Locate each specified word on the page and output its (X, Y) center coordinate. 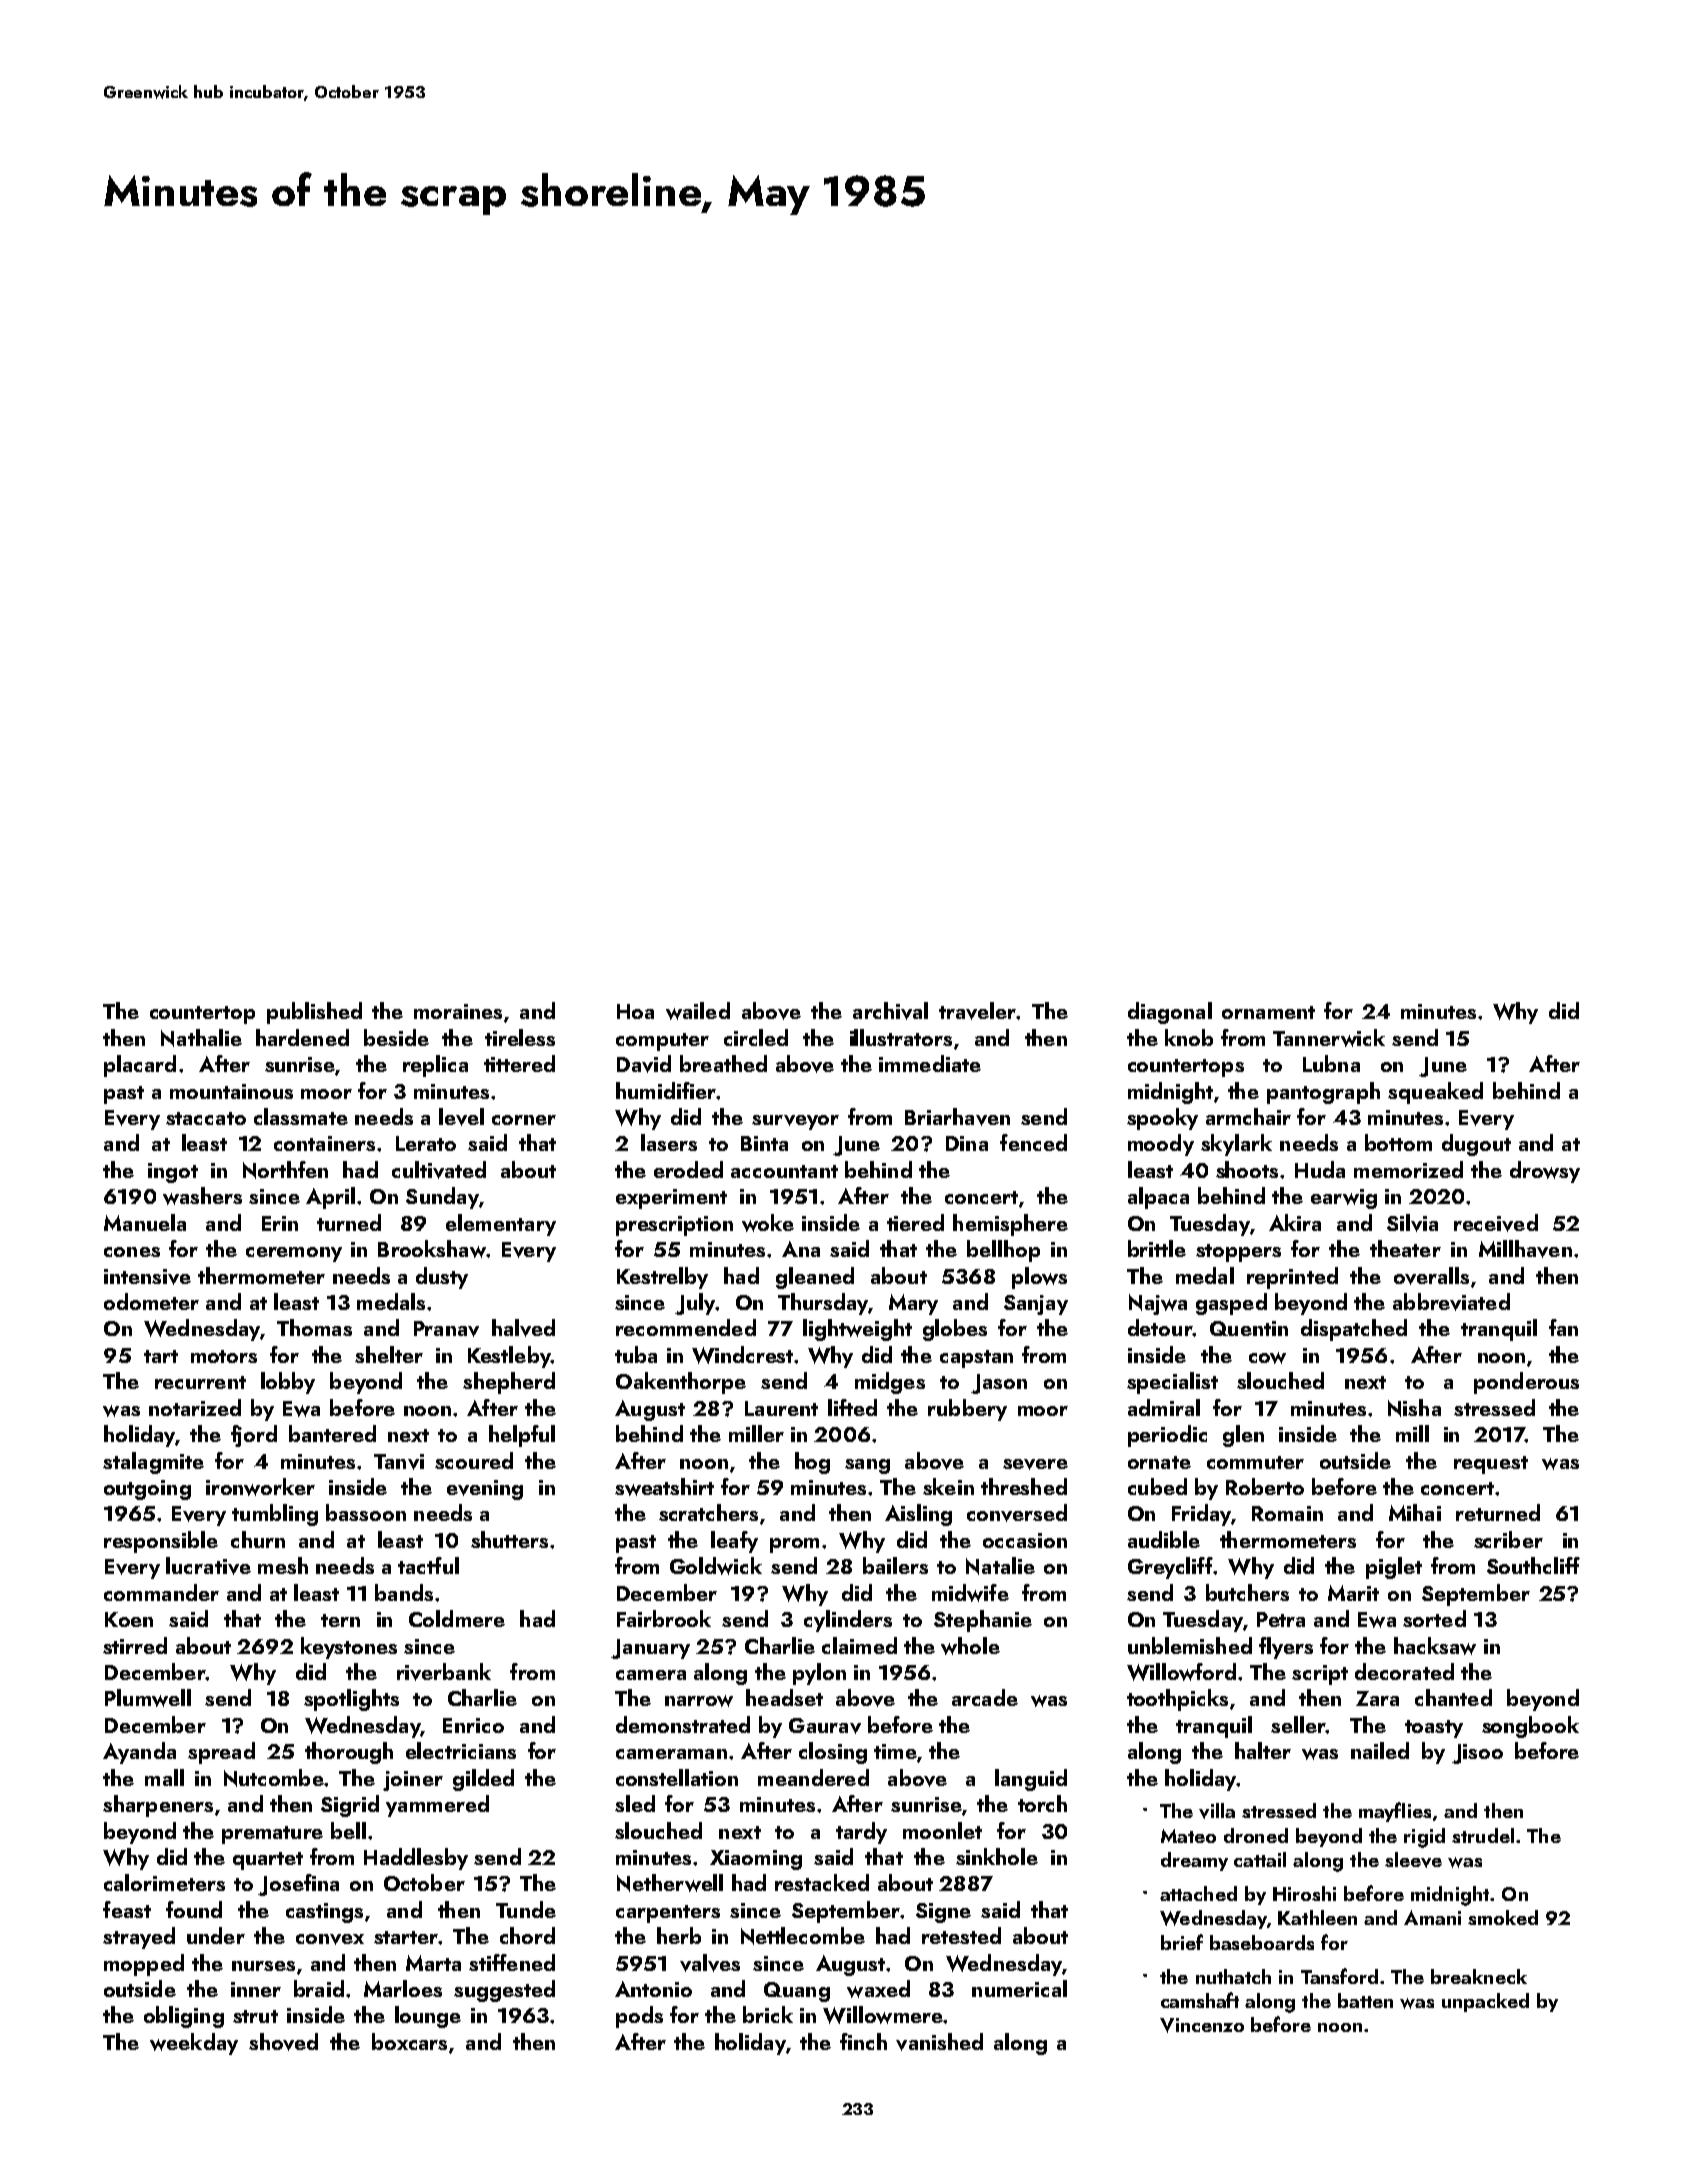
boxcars (409, 2041)
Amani (1432, 1917)
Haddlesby (416, 1859)
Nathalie (201, 1038)
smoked (1503, 1917)
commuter (1255, 1462)
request (1491, 1465)
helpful (522, 1436)
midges (890, 1383)
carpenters (668, 1914)
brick (768, 2014)
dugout (1476, 1145)
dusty (442, 1278)
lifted (852, 1407)
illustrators (901, 1037)
